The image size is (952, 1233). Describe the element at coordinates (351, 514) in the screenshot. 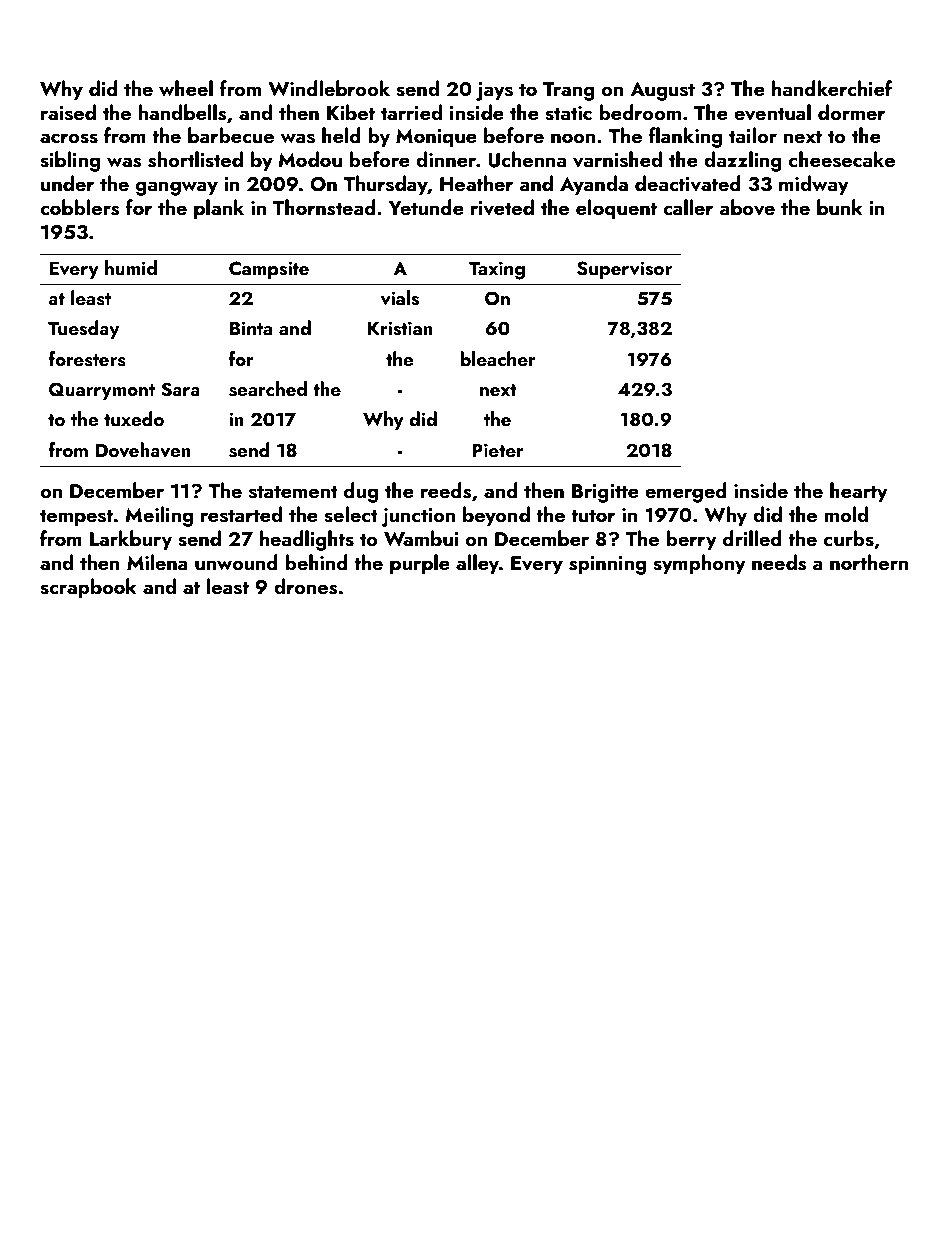

I see `select` at that location.
